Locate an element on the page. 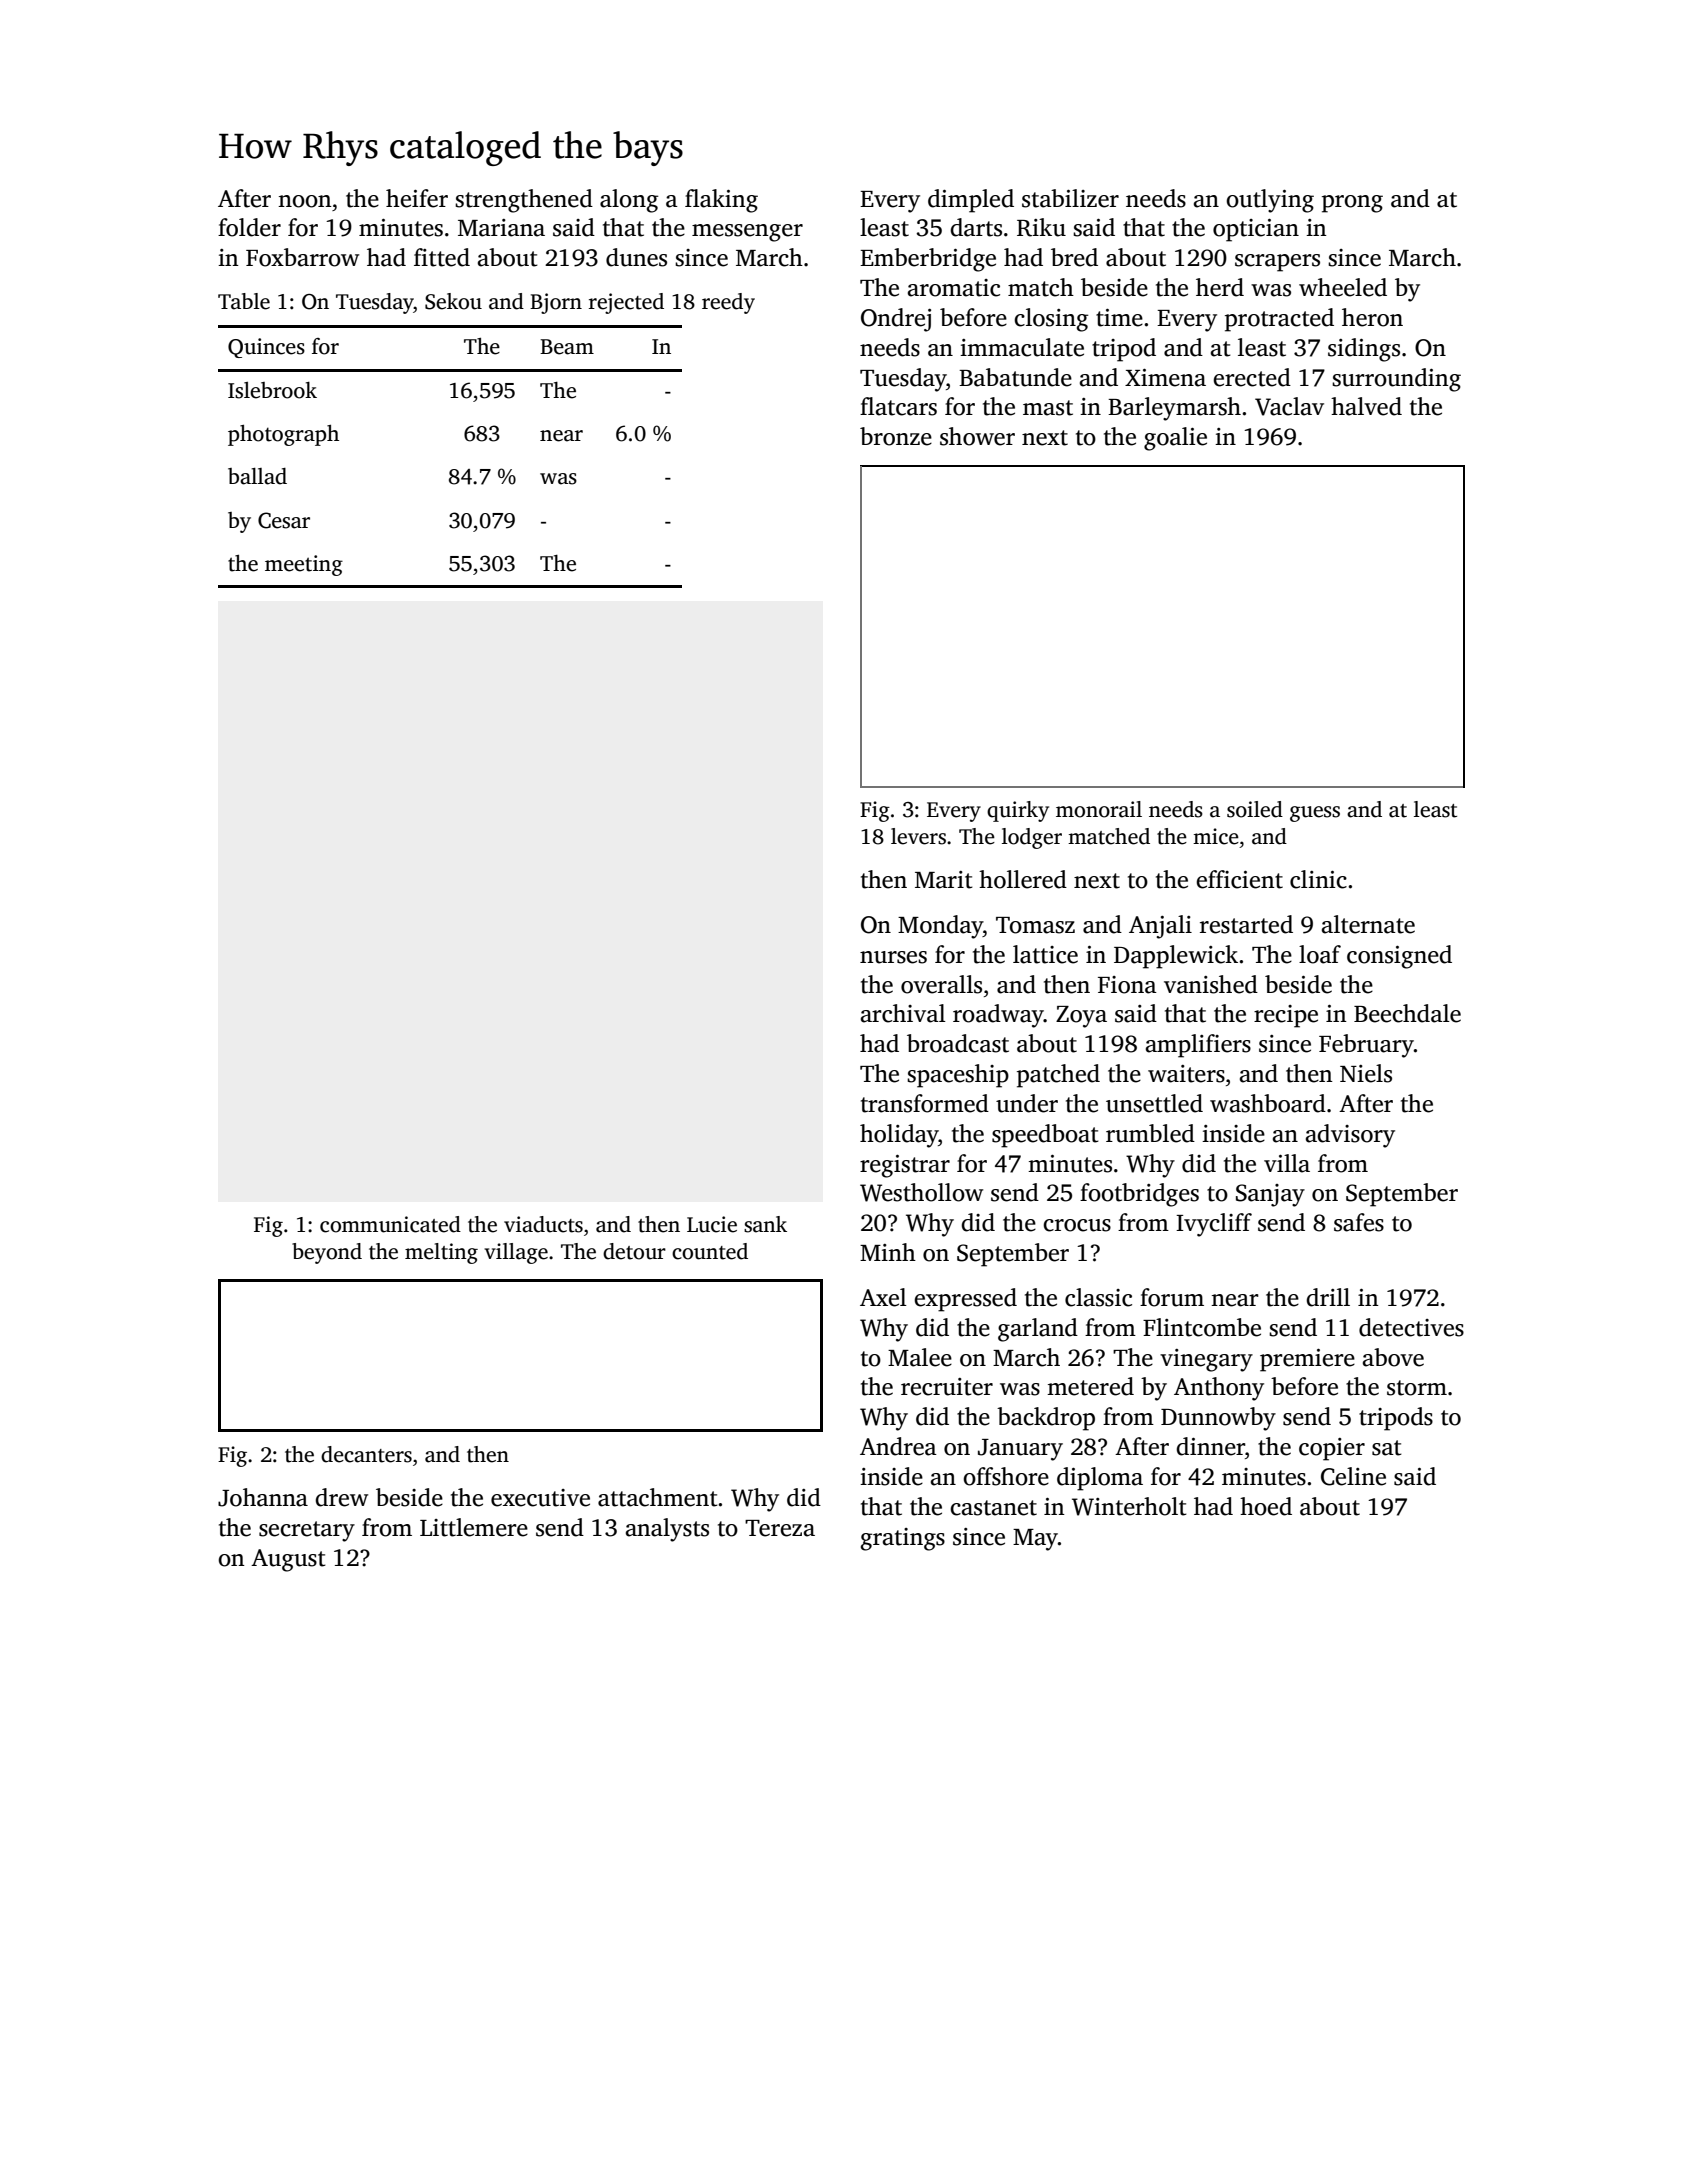 The width and height of the image is (1683, 2178). surrounding is located at coordinates (1396, 380).
